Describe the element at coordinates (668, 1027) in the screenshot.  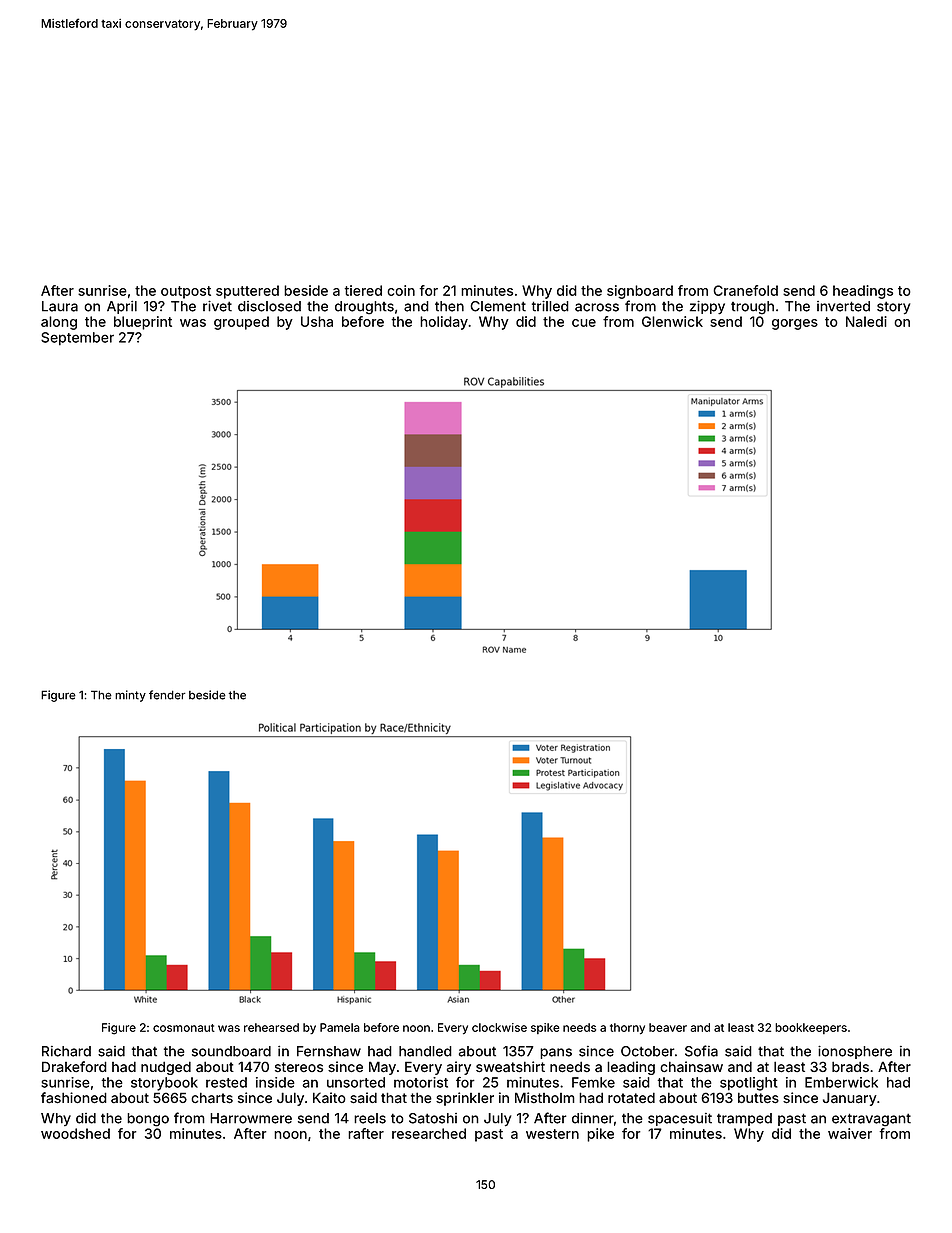
I see `beaver` at that location.
